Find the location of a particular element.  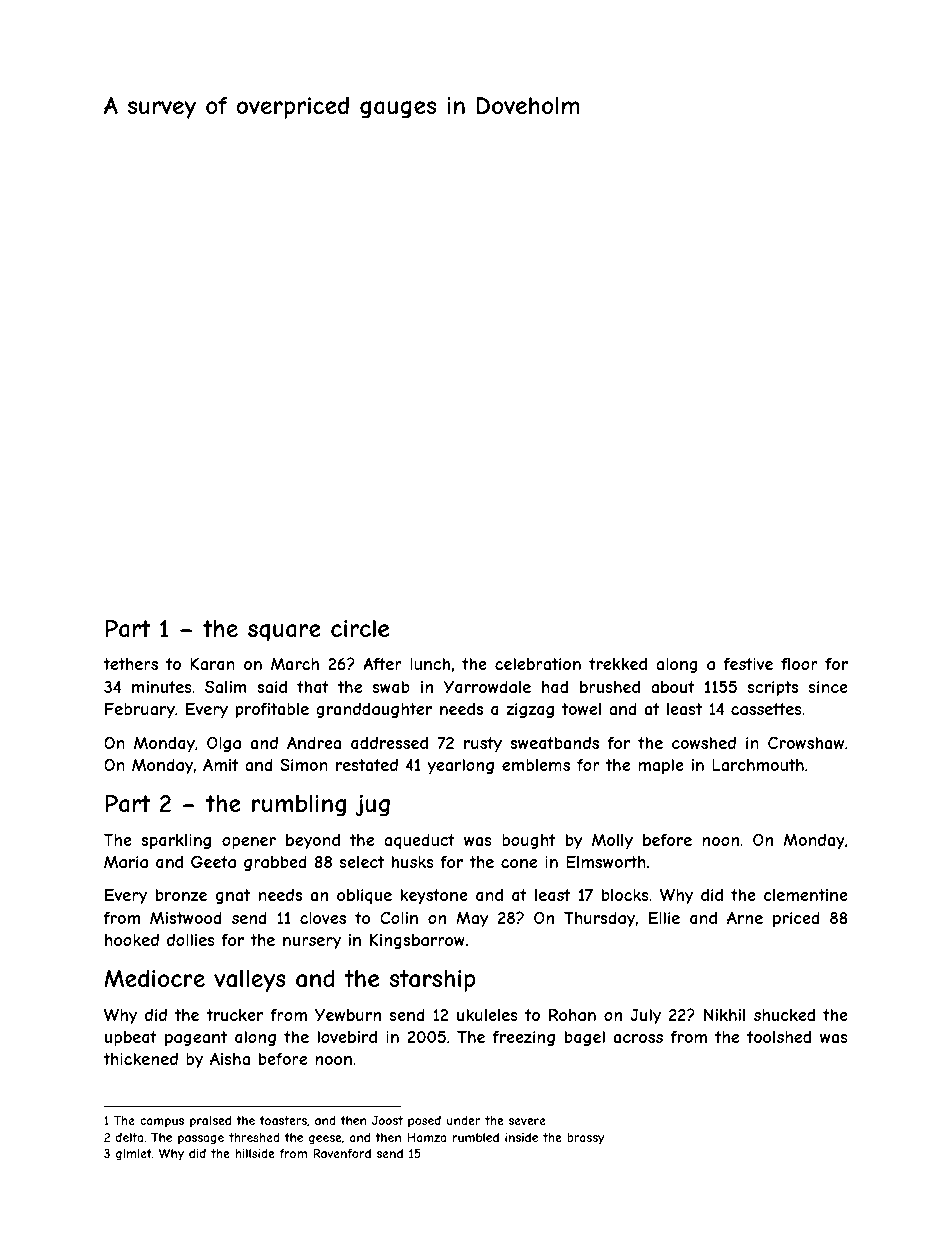

trekked is located at coordinates (618, 664).
